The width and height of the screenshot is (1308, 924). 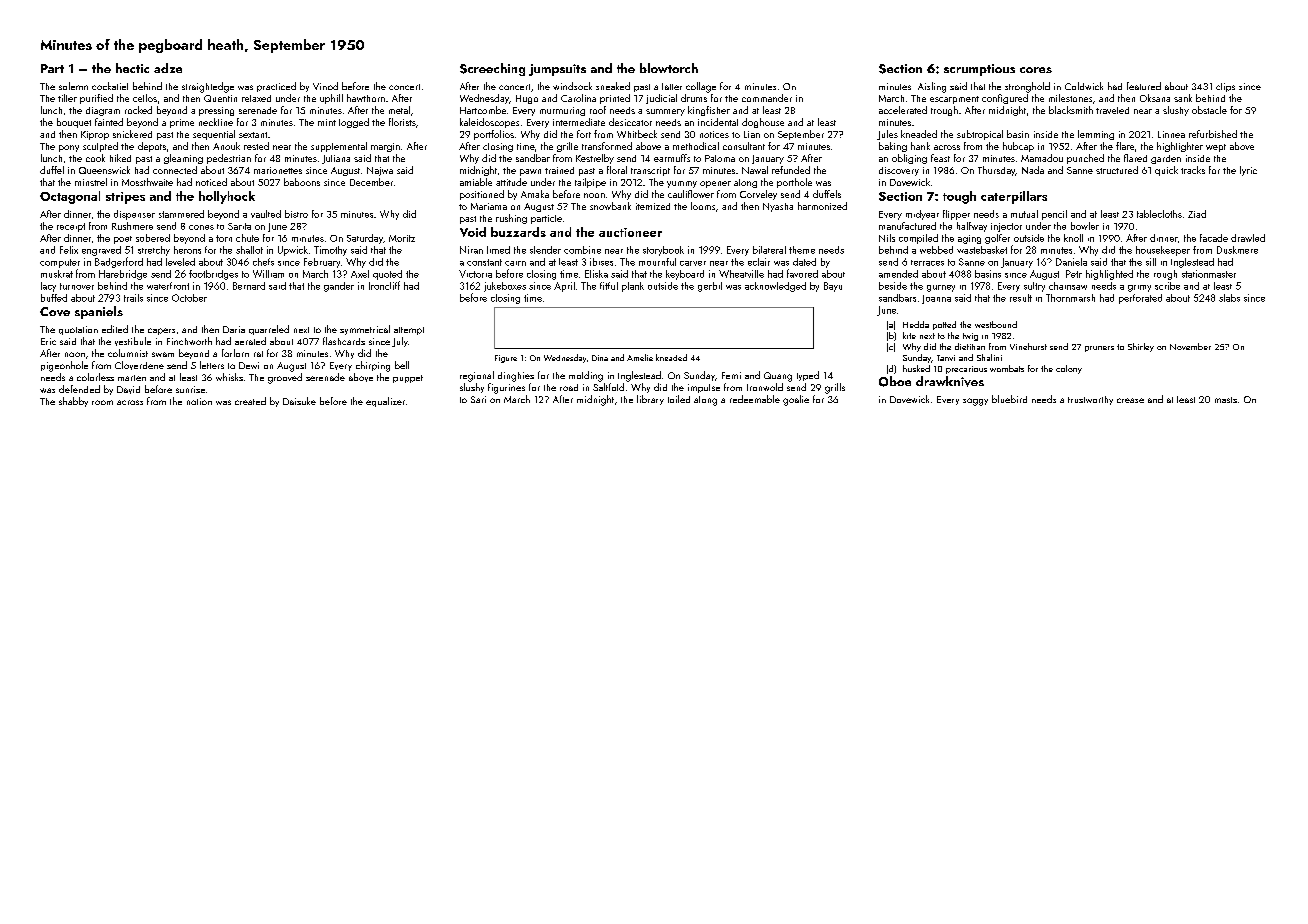 I want to click on buffed, so click(x=54, y=298).
